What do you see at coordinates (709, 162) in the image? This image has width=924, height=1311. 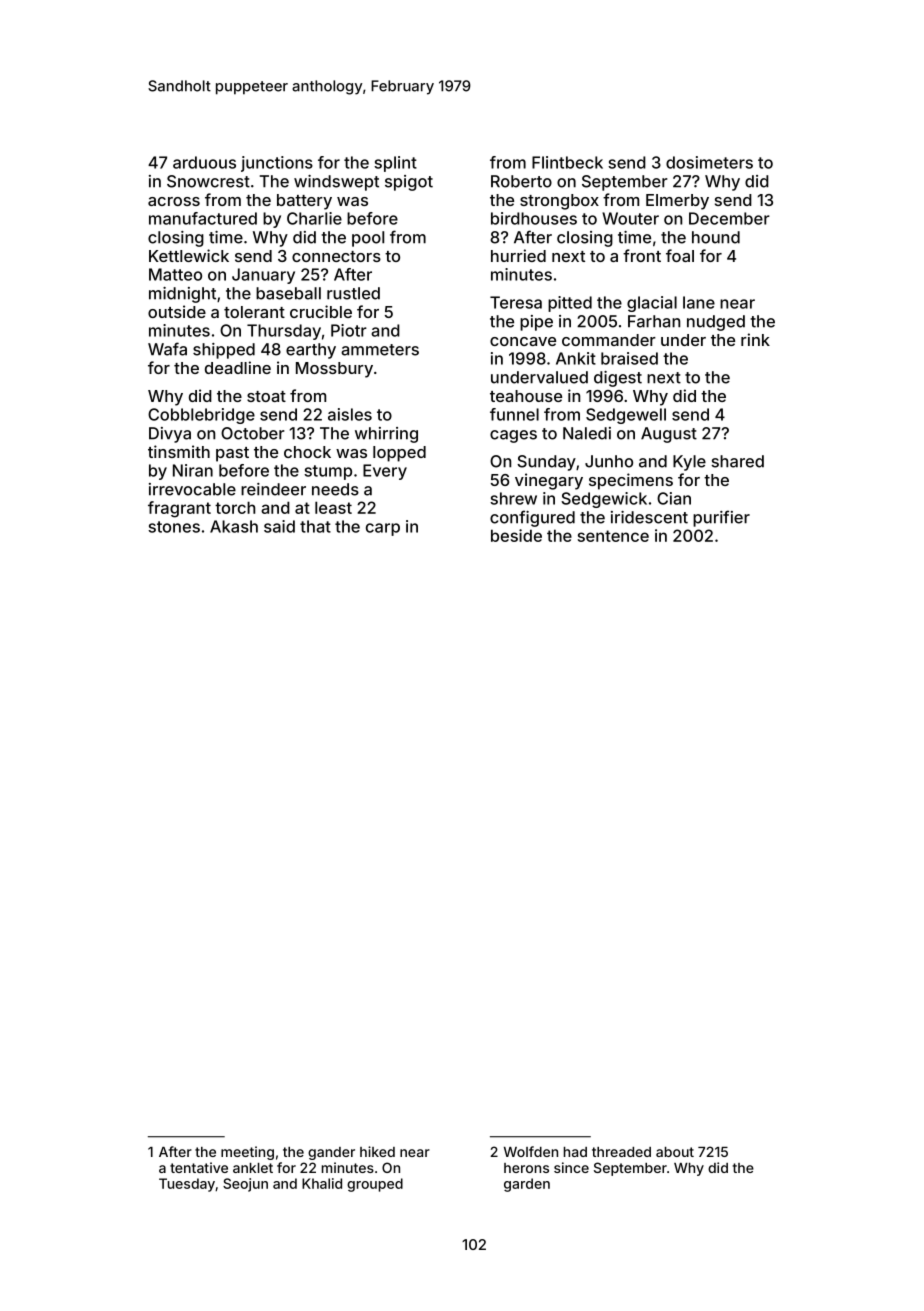 I see `dosimeters` at bounding box center [709, 162].
